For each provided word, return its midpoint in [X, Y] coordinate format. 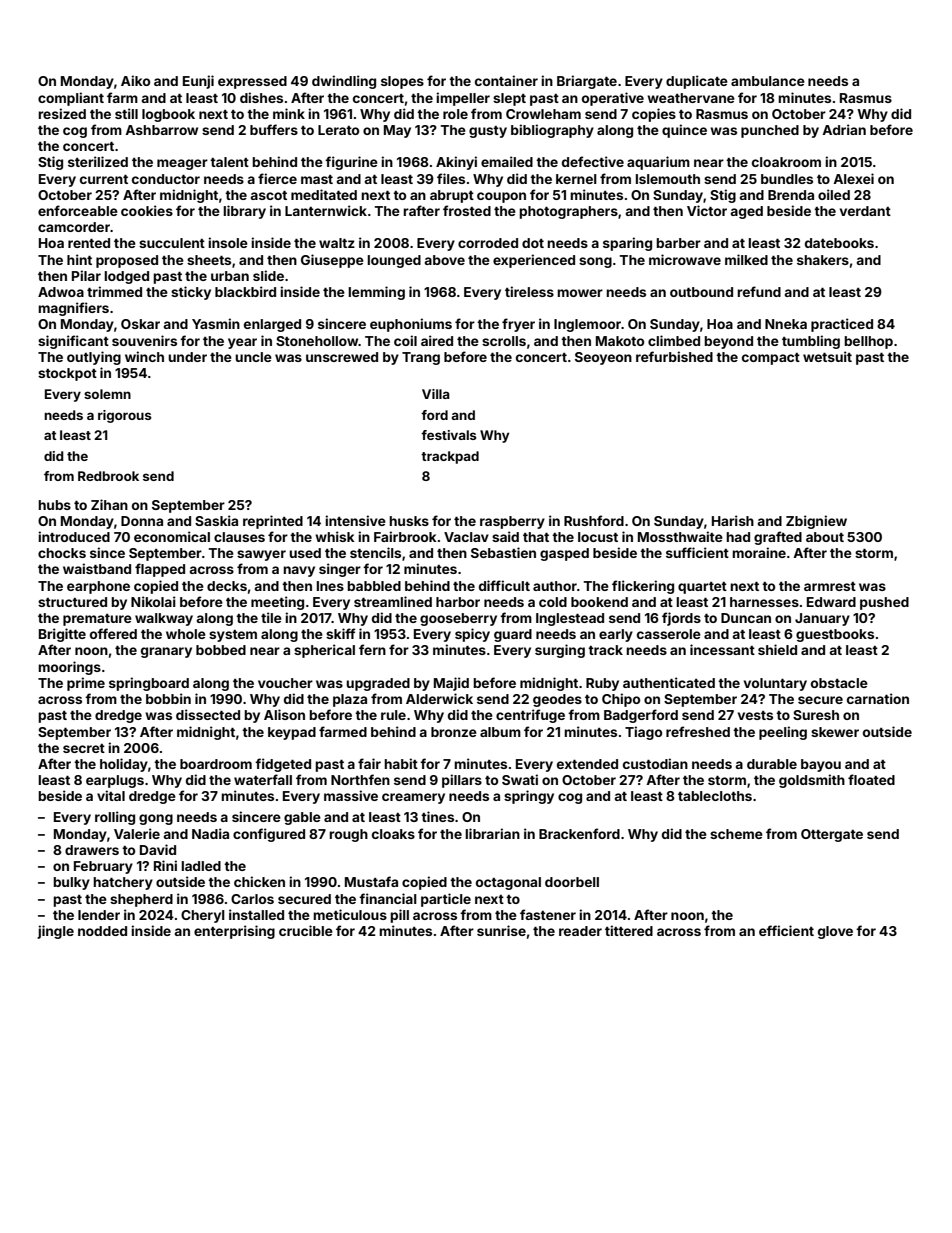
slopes [402, 82]
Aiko [135, 80]
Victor [707, 210]
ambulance [768, 81]
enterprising [234, 932]
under [187, 357]
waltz [337, 243]
